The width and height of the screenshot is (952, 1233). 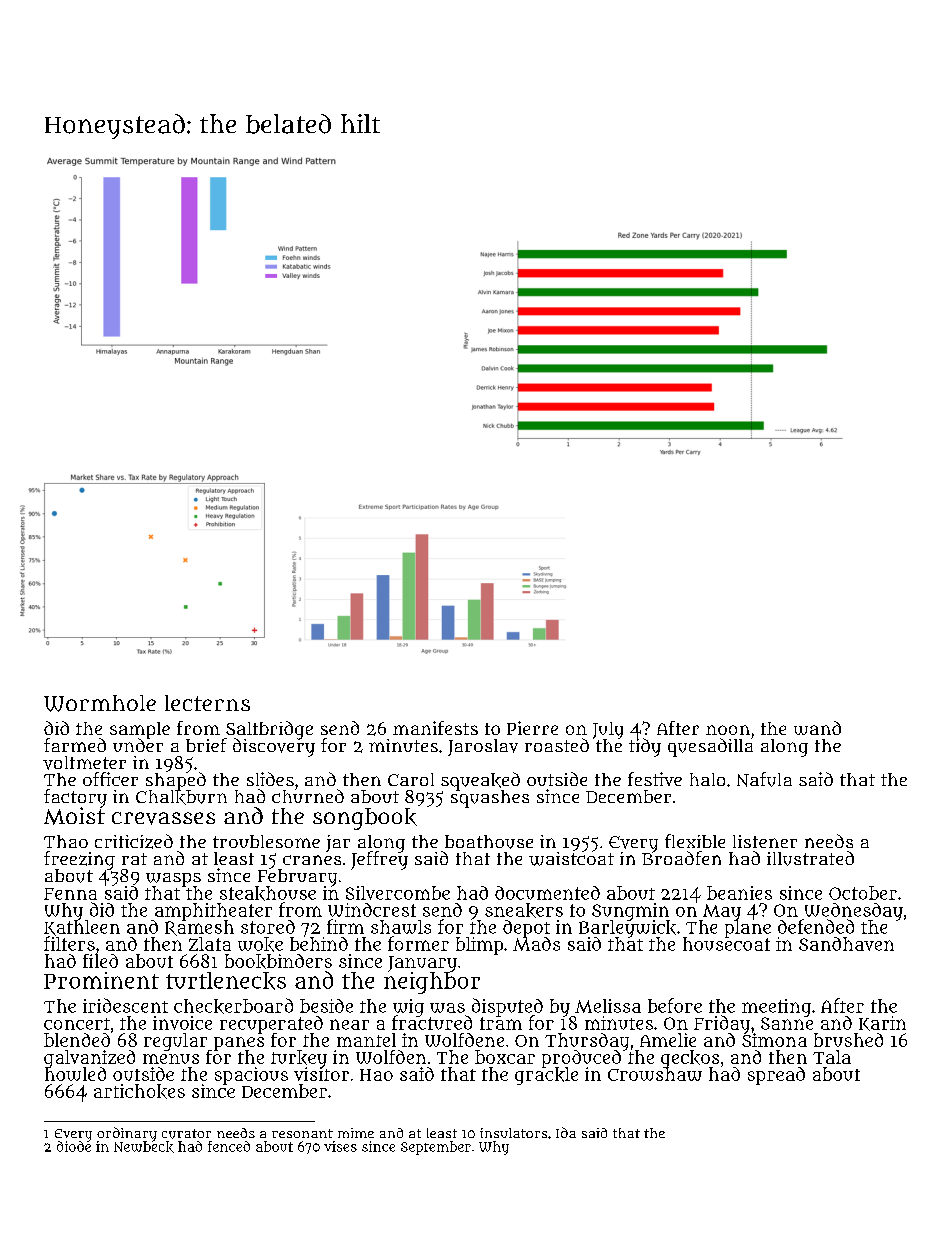 What do you see at coordinates (483, 747) in the screenshot?
I see `Jaroslav` at bounding box center [483, 747].
